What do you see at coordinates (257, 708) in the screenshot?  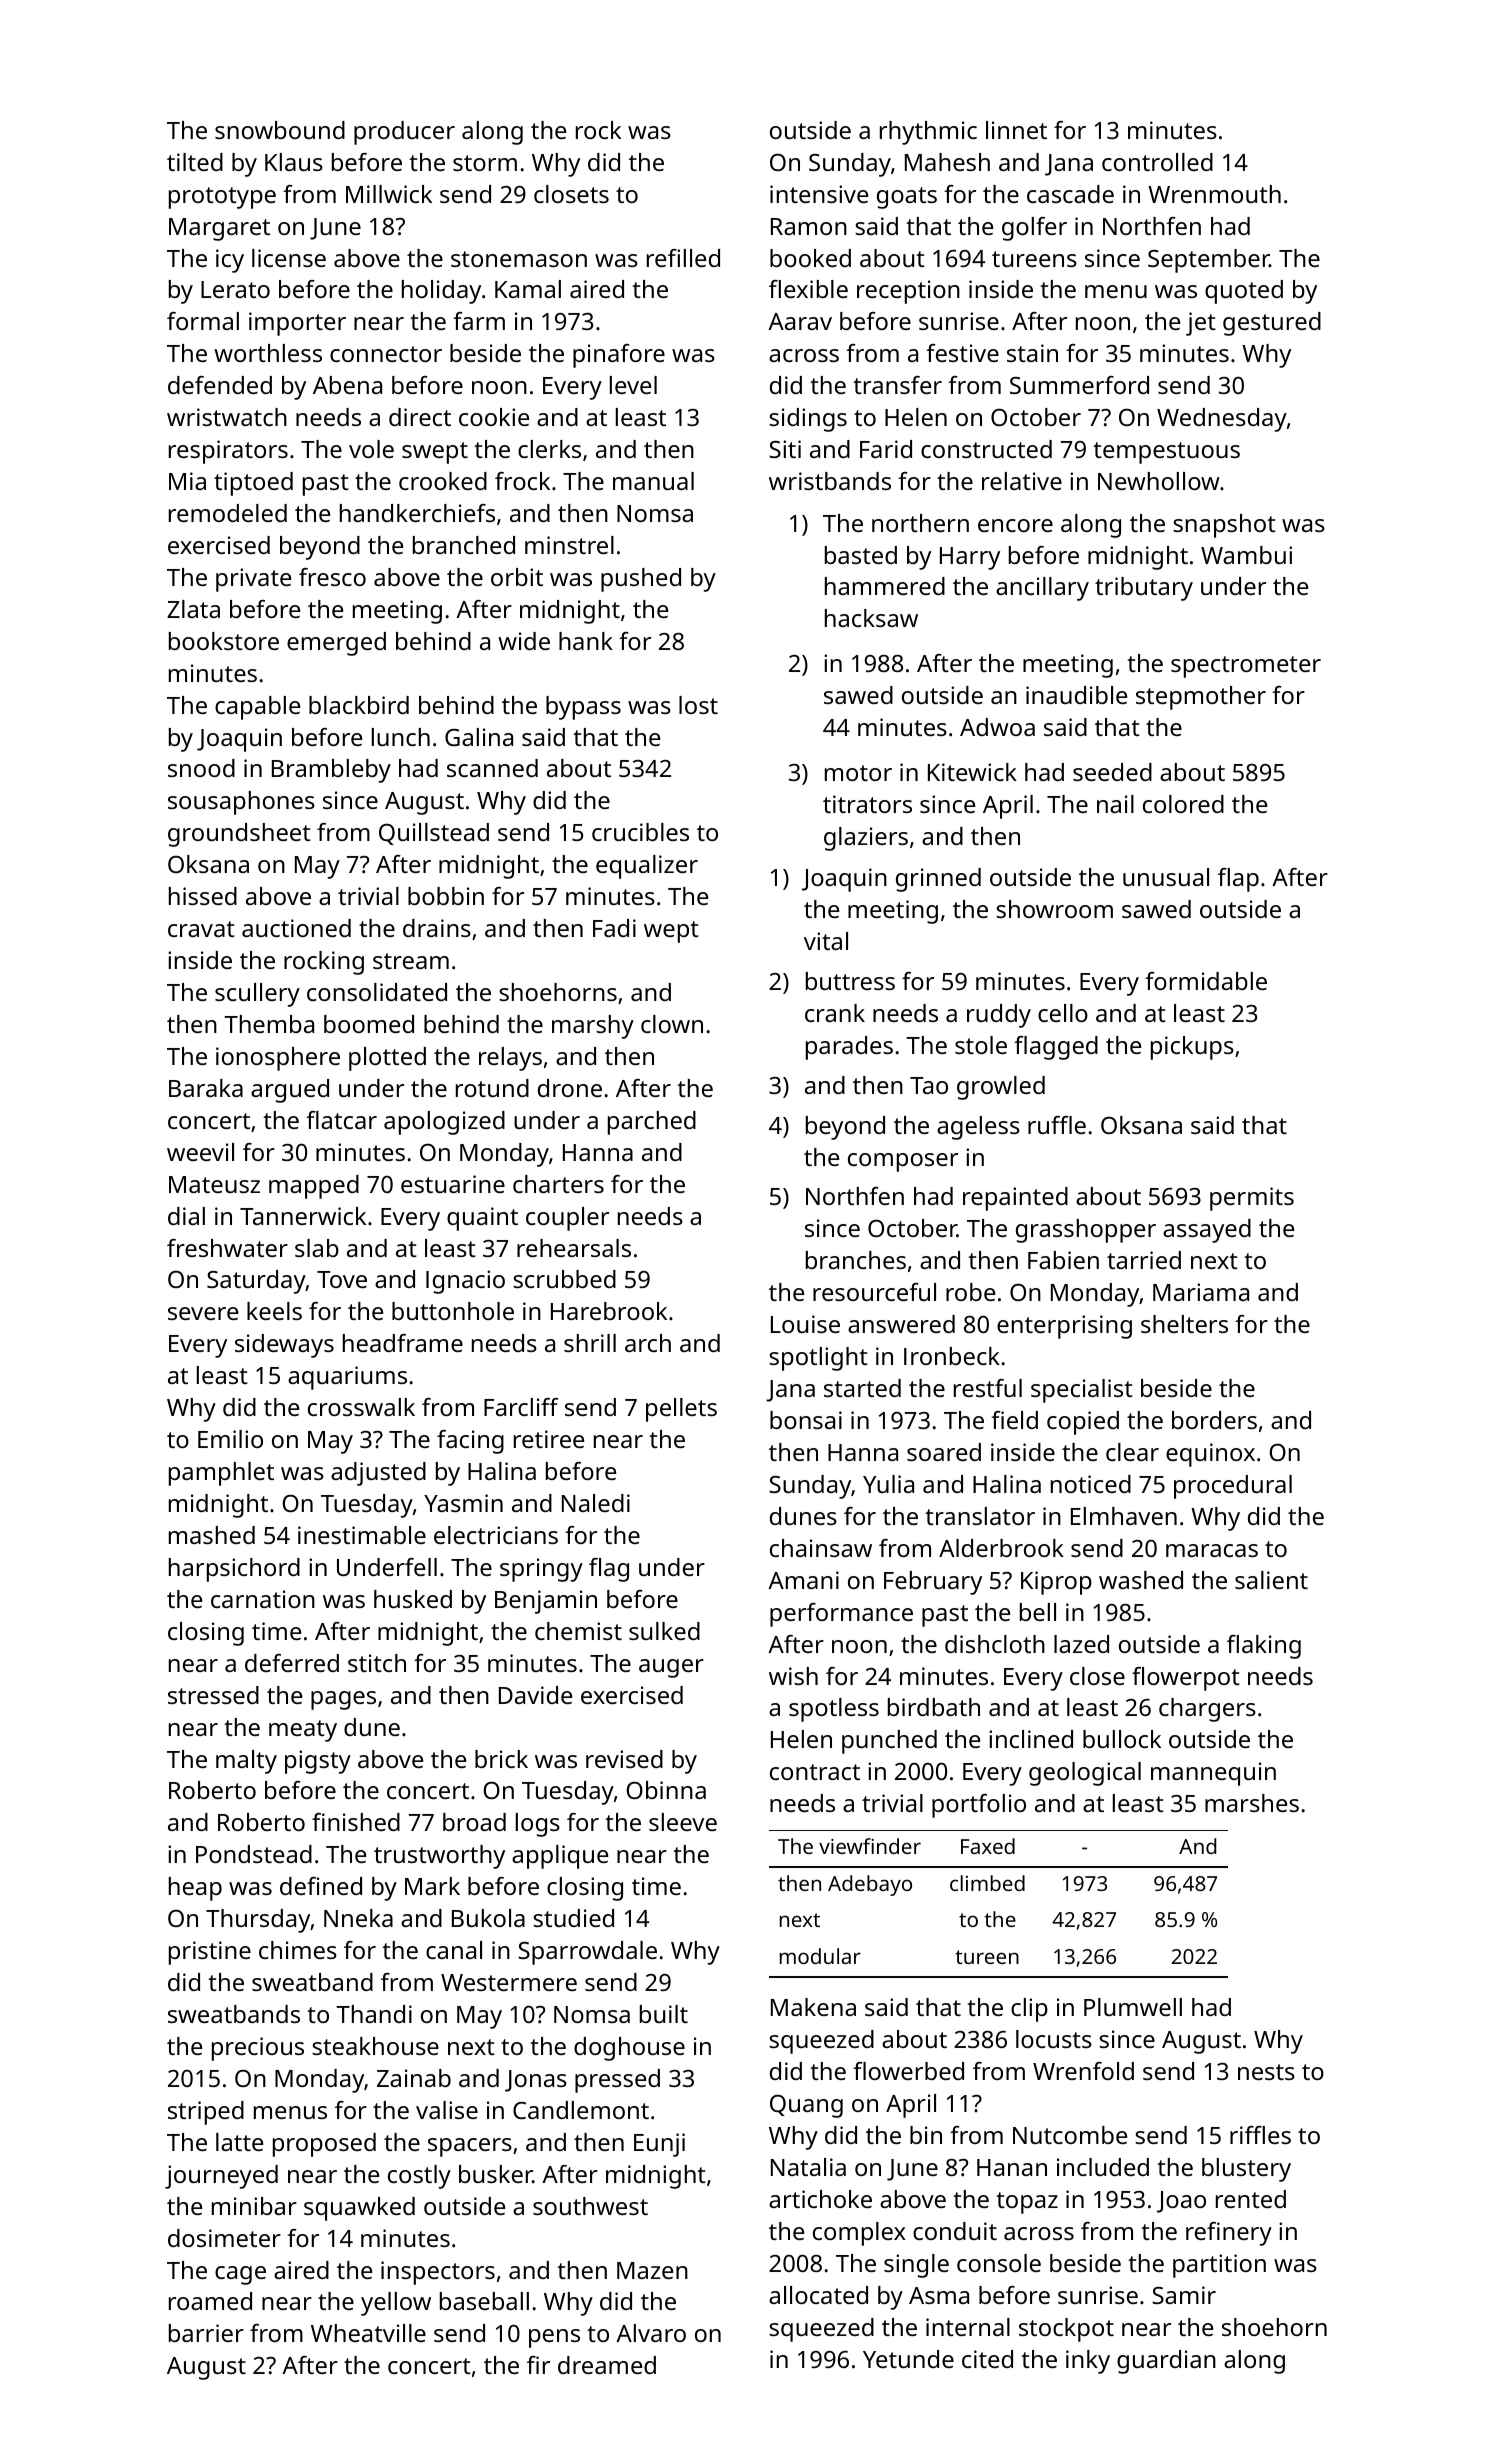 I see `capable` at bounding box center [257, 708].
